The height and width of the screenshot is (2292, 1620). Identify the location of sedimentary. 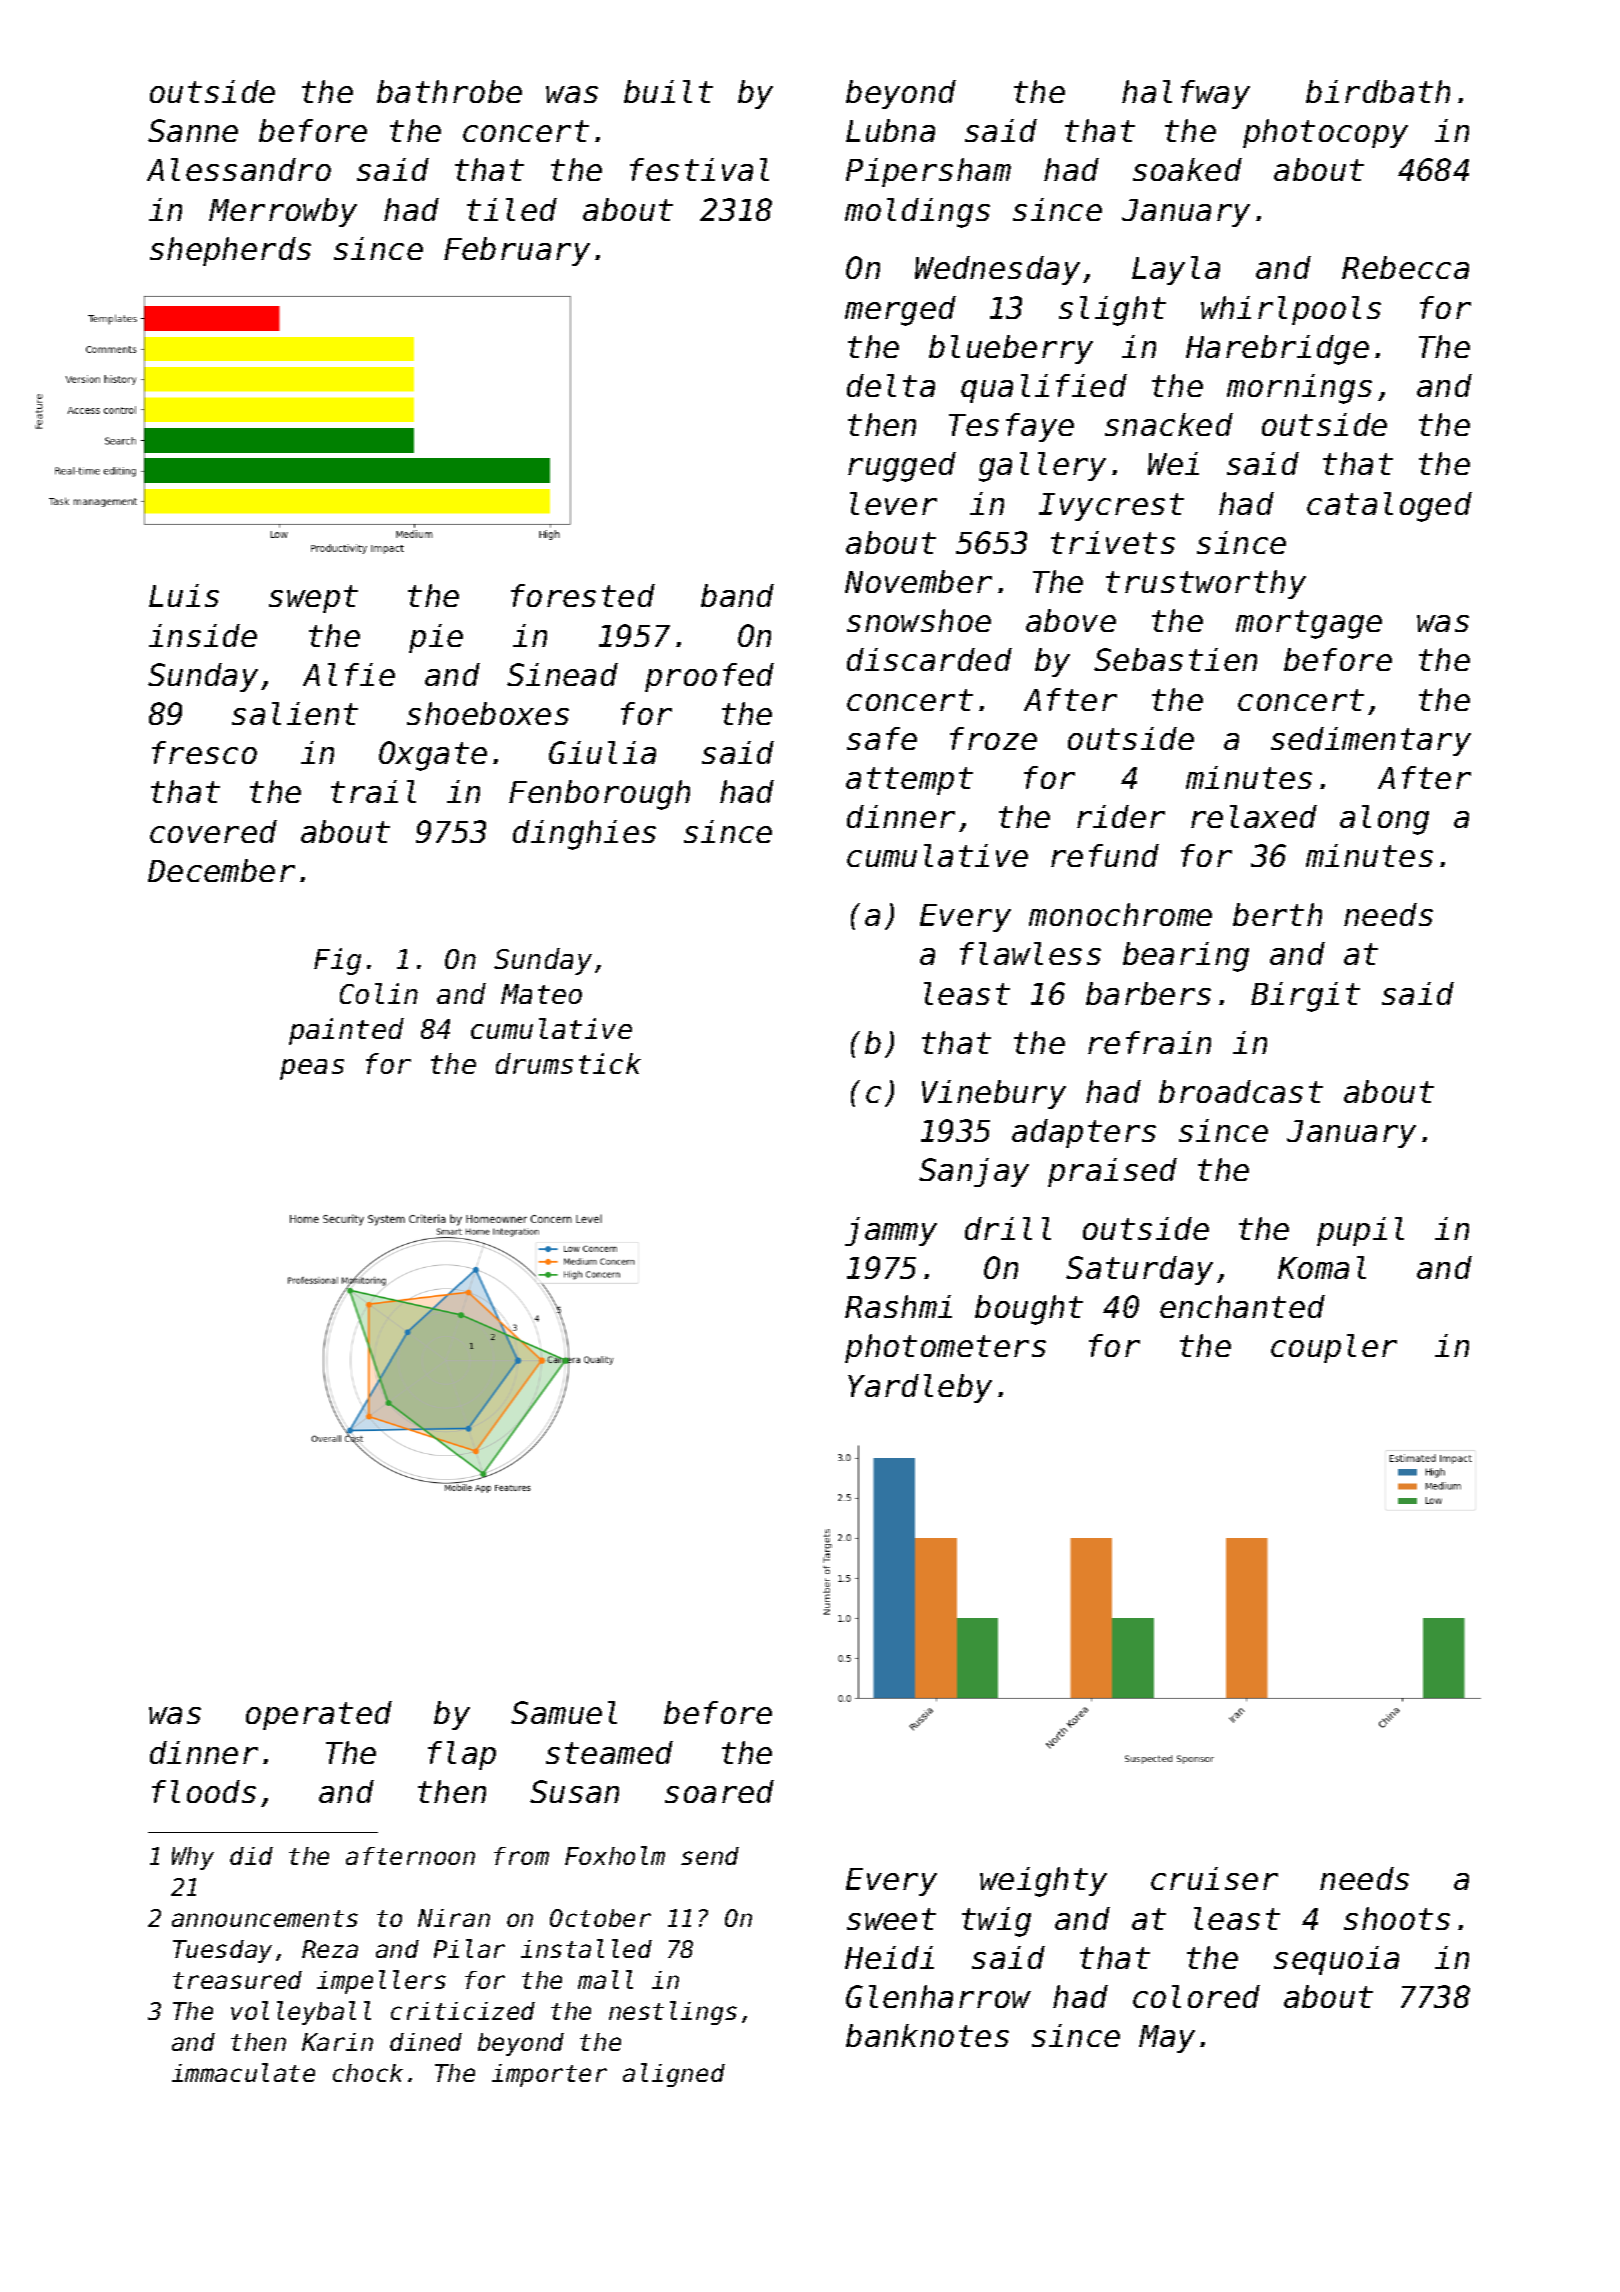
(1371, 741).
